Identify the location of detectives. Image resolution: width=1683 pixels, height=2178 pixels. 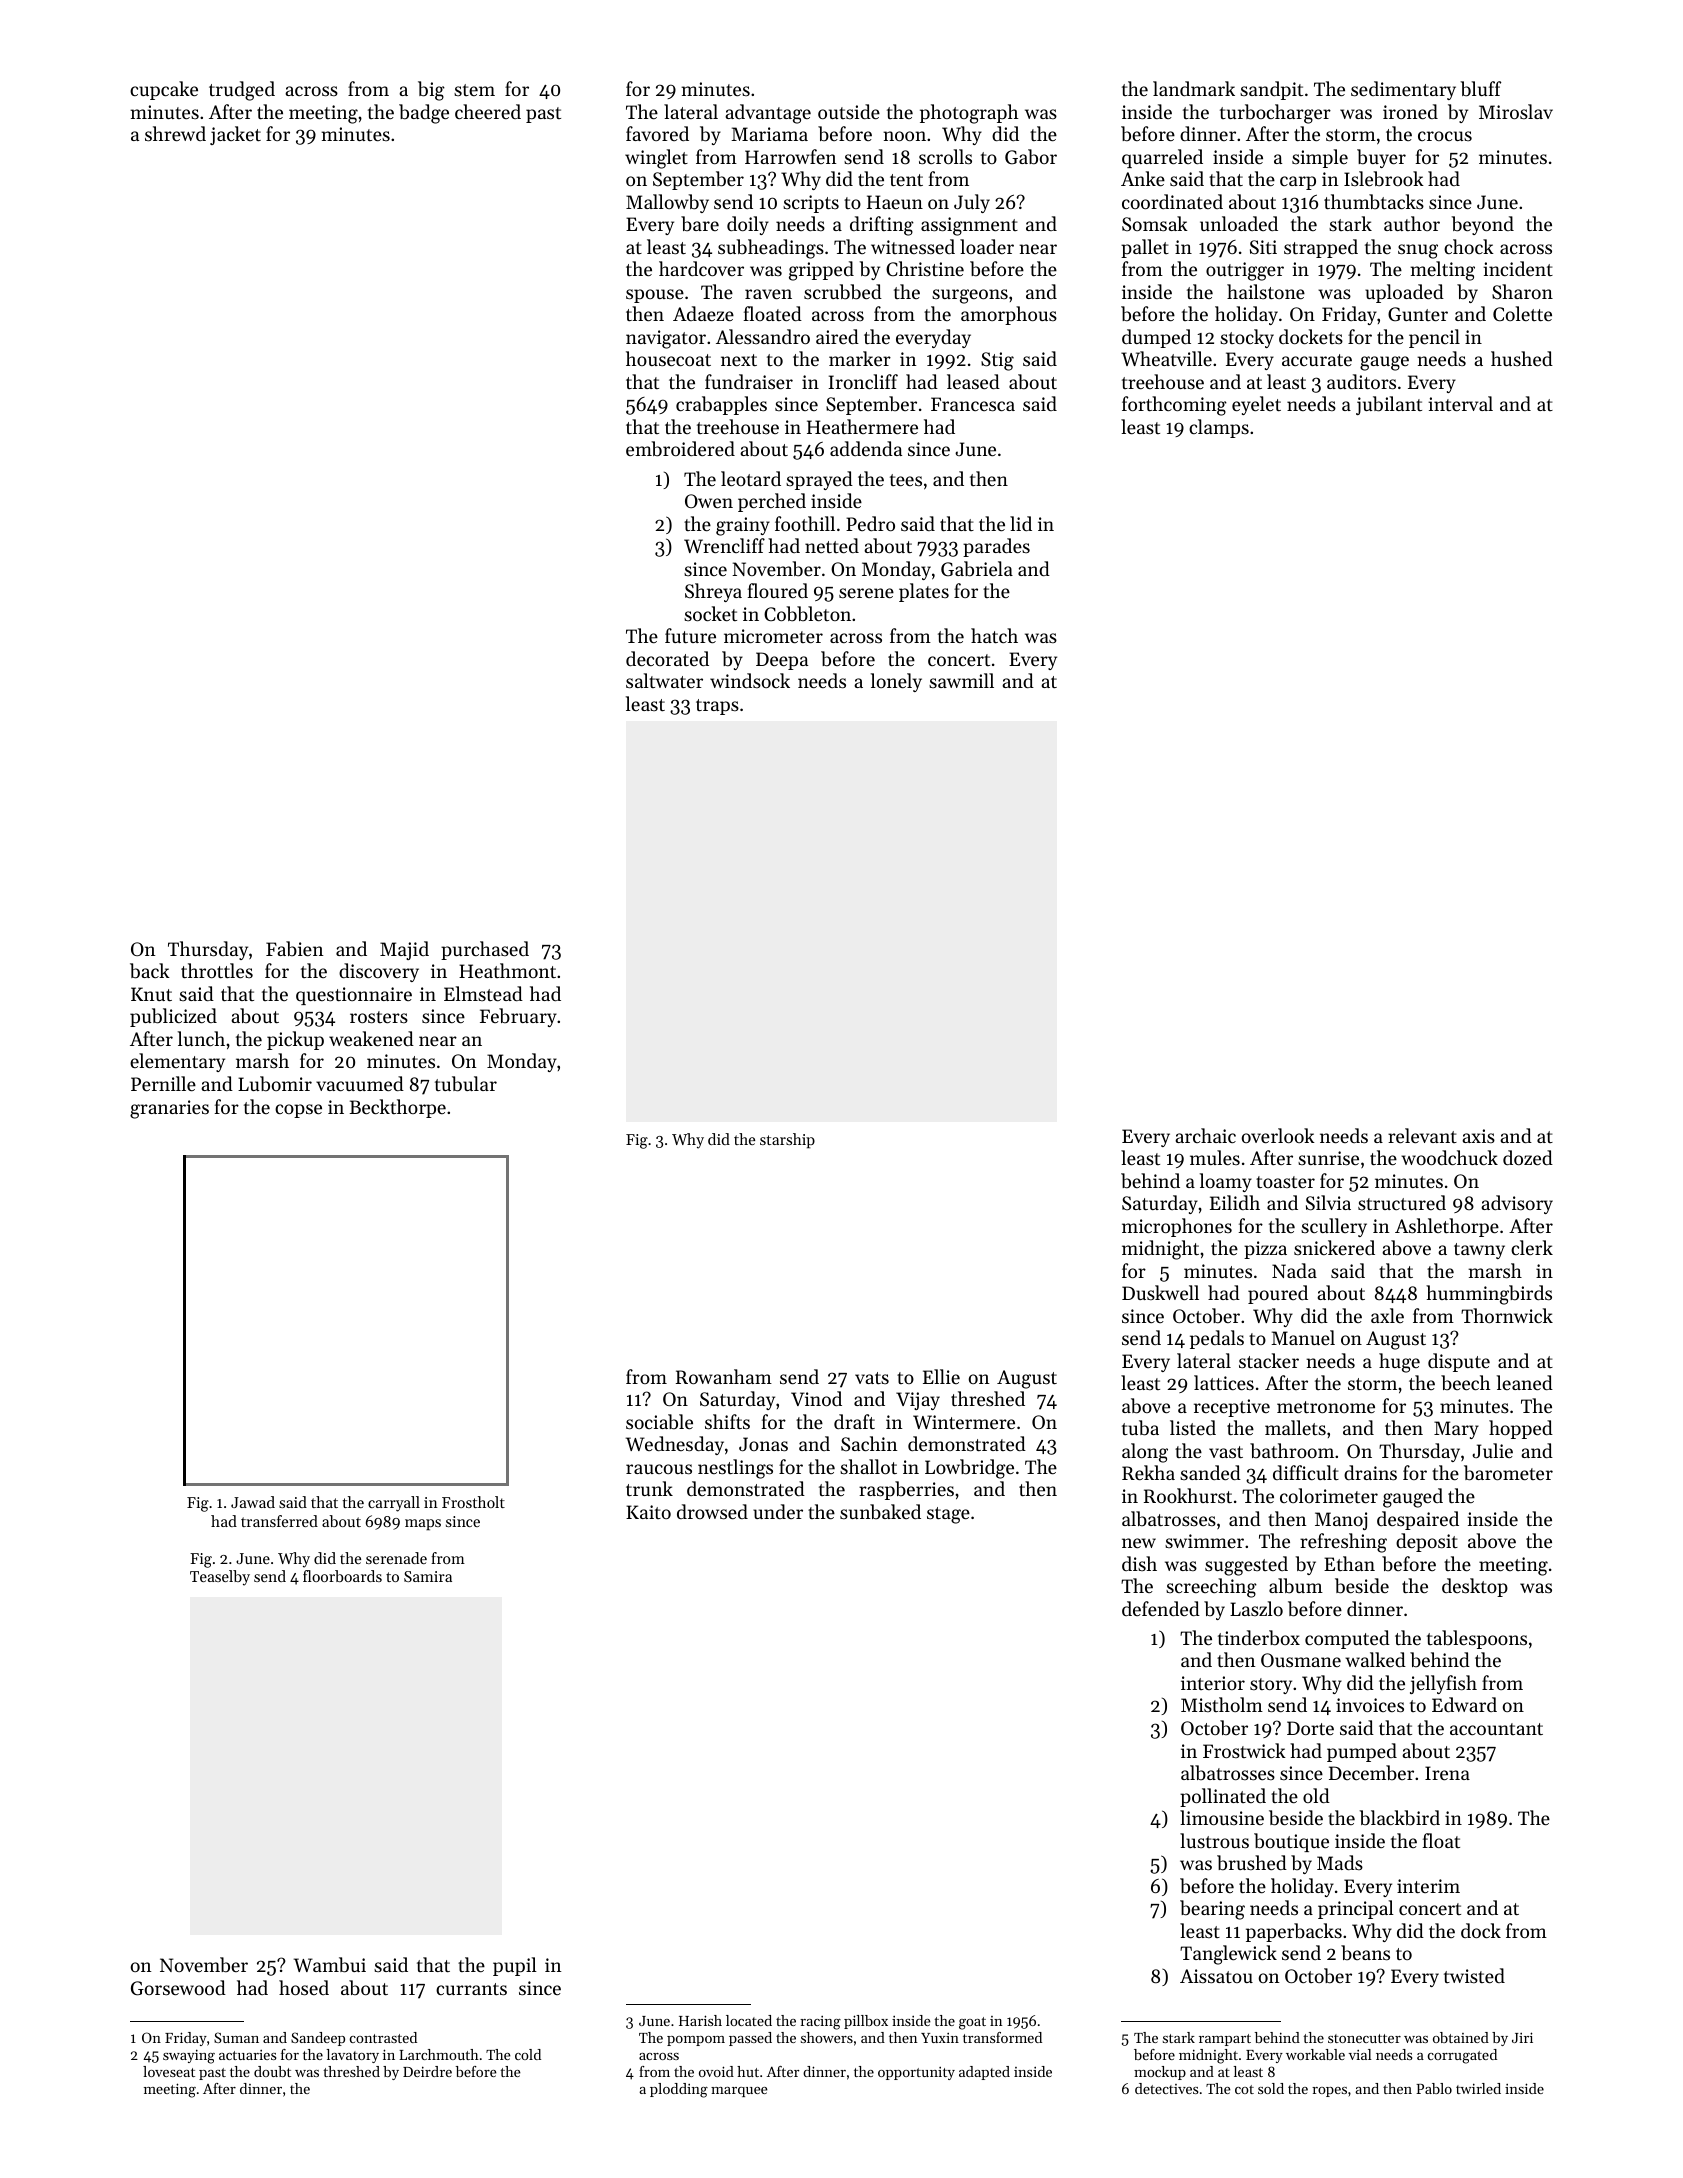
(1166, 2088).
